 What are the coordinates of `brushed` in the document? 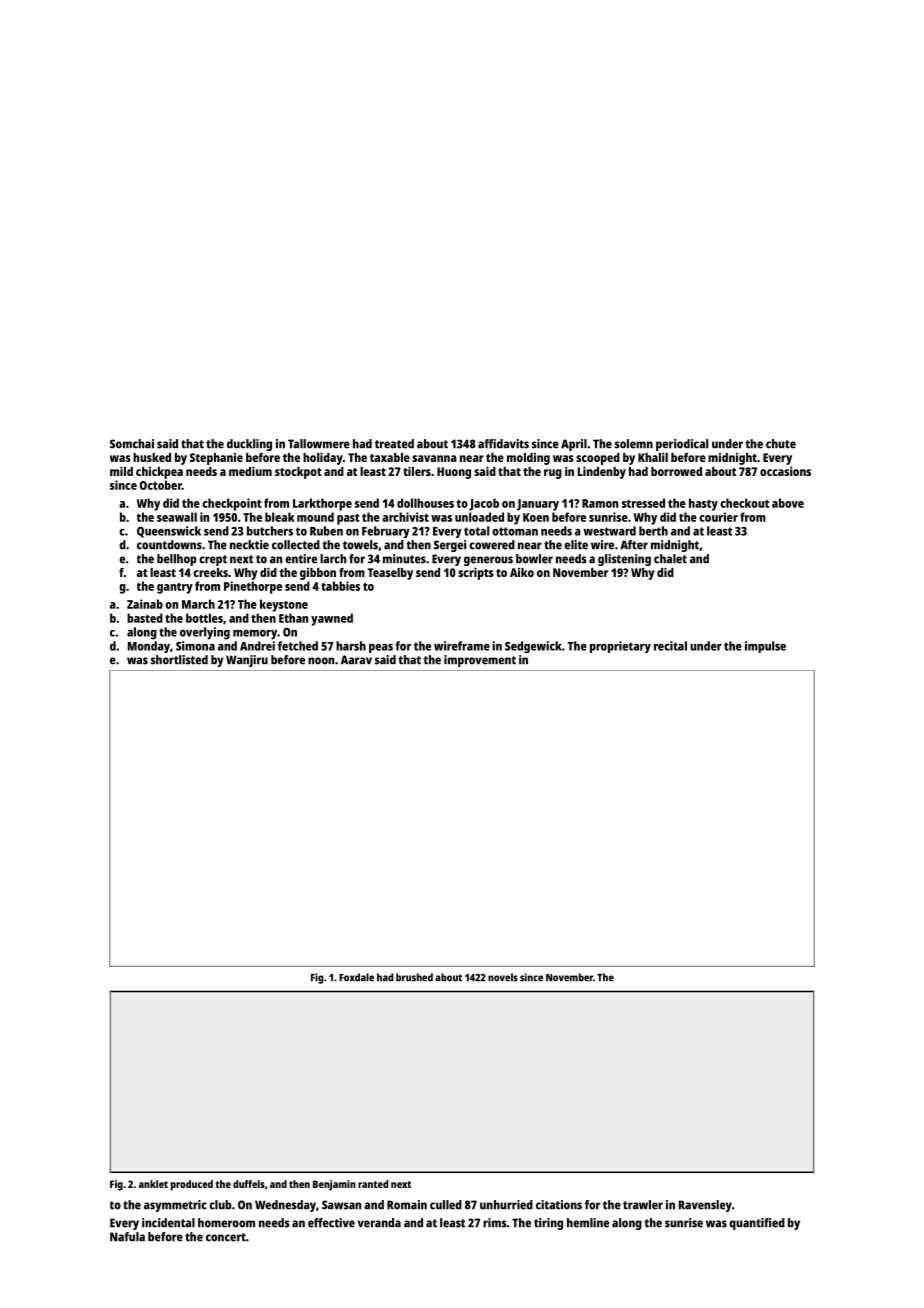 It's located at (414, 977).
